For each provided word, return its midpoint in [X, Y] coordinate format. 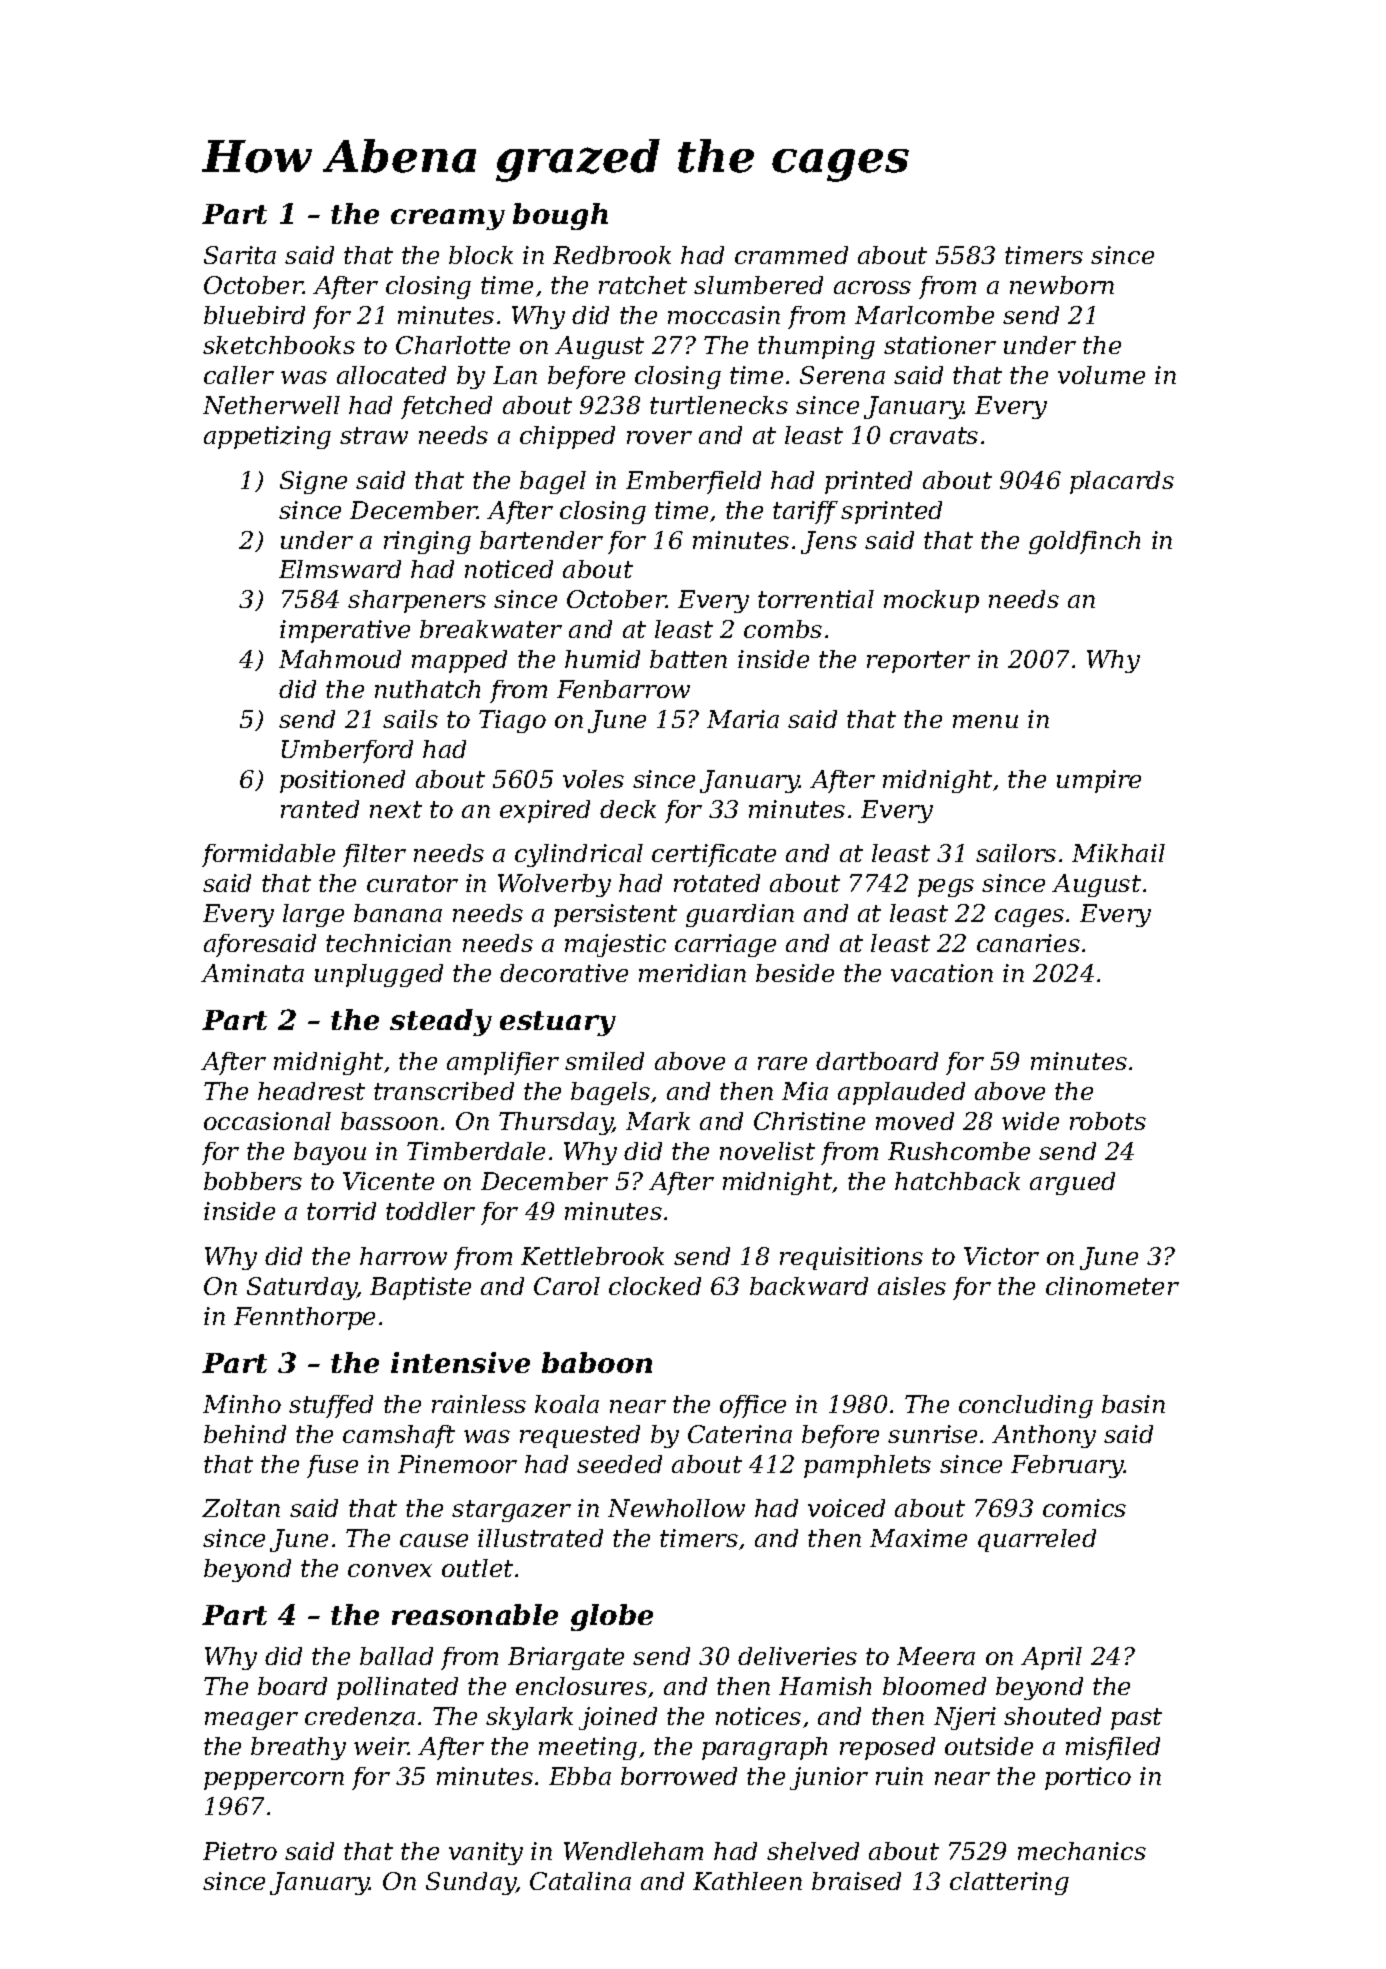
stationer [940, 345]
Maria [743, 719]
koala [567, 1404]
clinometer [1112, 1286]
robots [1108, 1121]
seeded [619, 1464]
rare [782, 1063]
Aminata [252, 973]
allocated [391, 375]
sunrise [932, 1434]
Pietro [240, 1851]
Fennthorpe [304, 1318]
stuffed [331, 1406]
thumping [816, 347]
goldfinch [1084, 542]
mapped [459, 661]
